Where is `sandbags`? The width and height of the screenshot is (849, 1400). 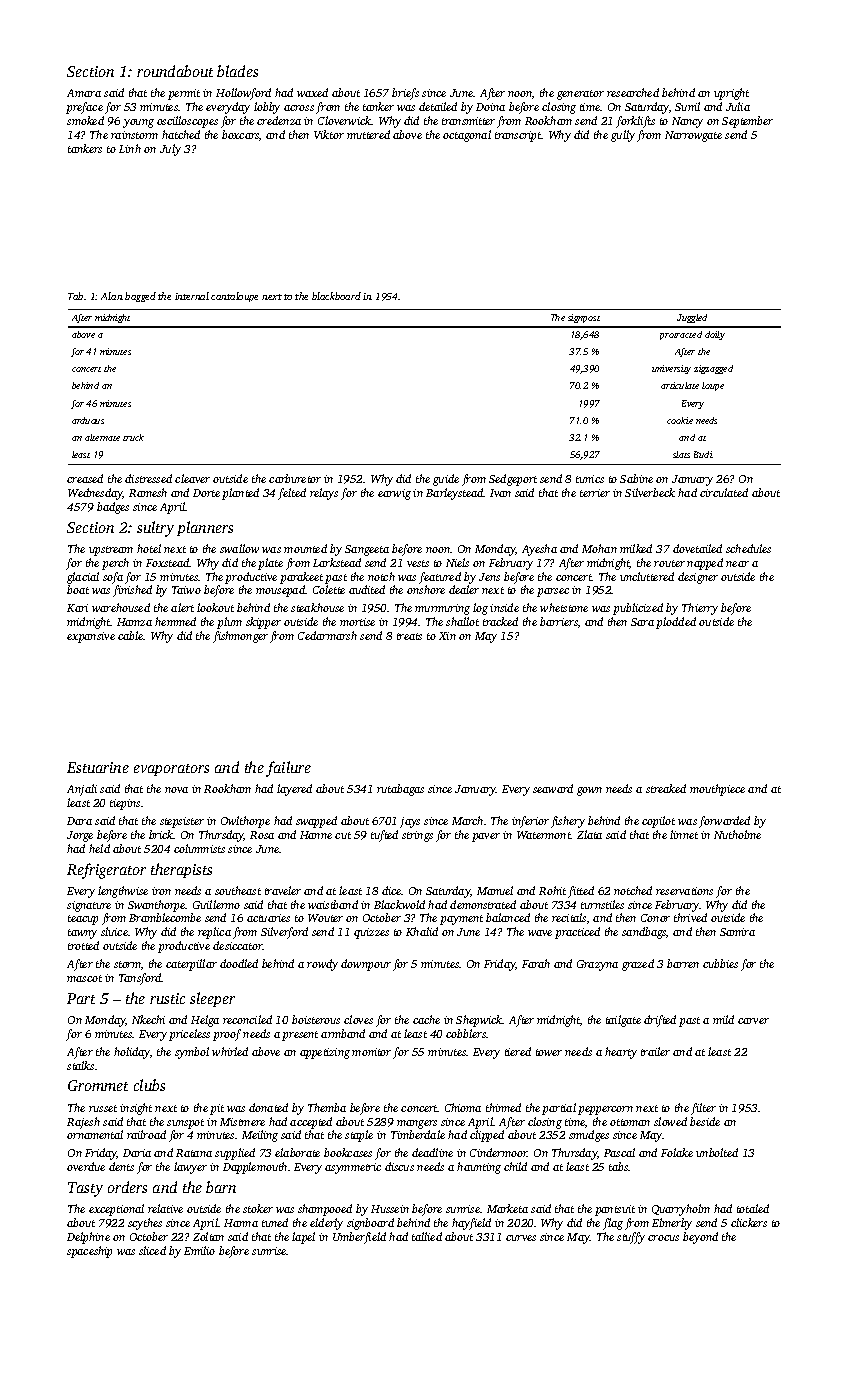
sandbags is located at coordinates (644, 933).
